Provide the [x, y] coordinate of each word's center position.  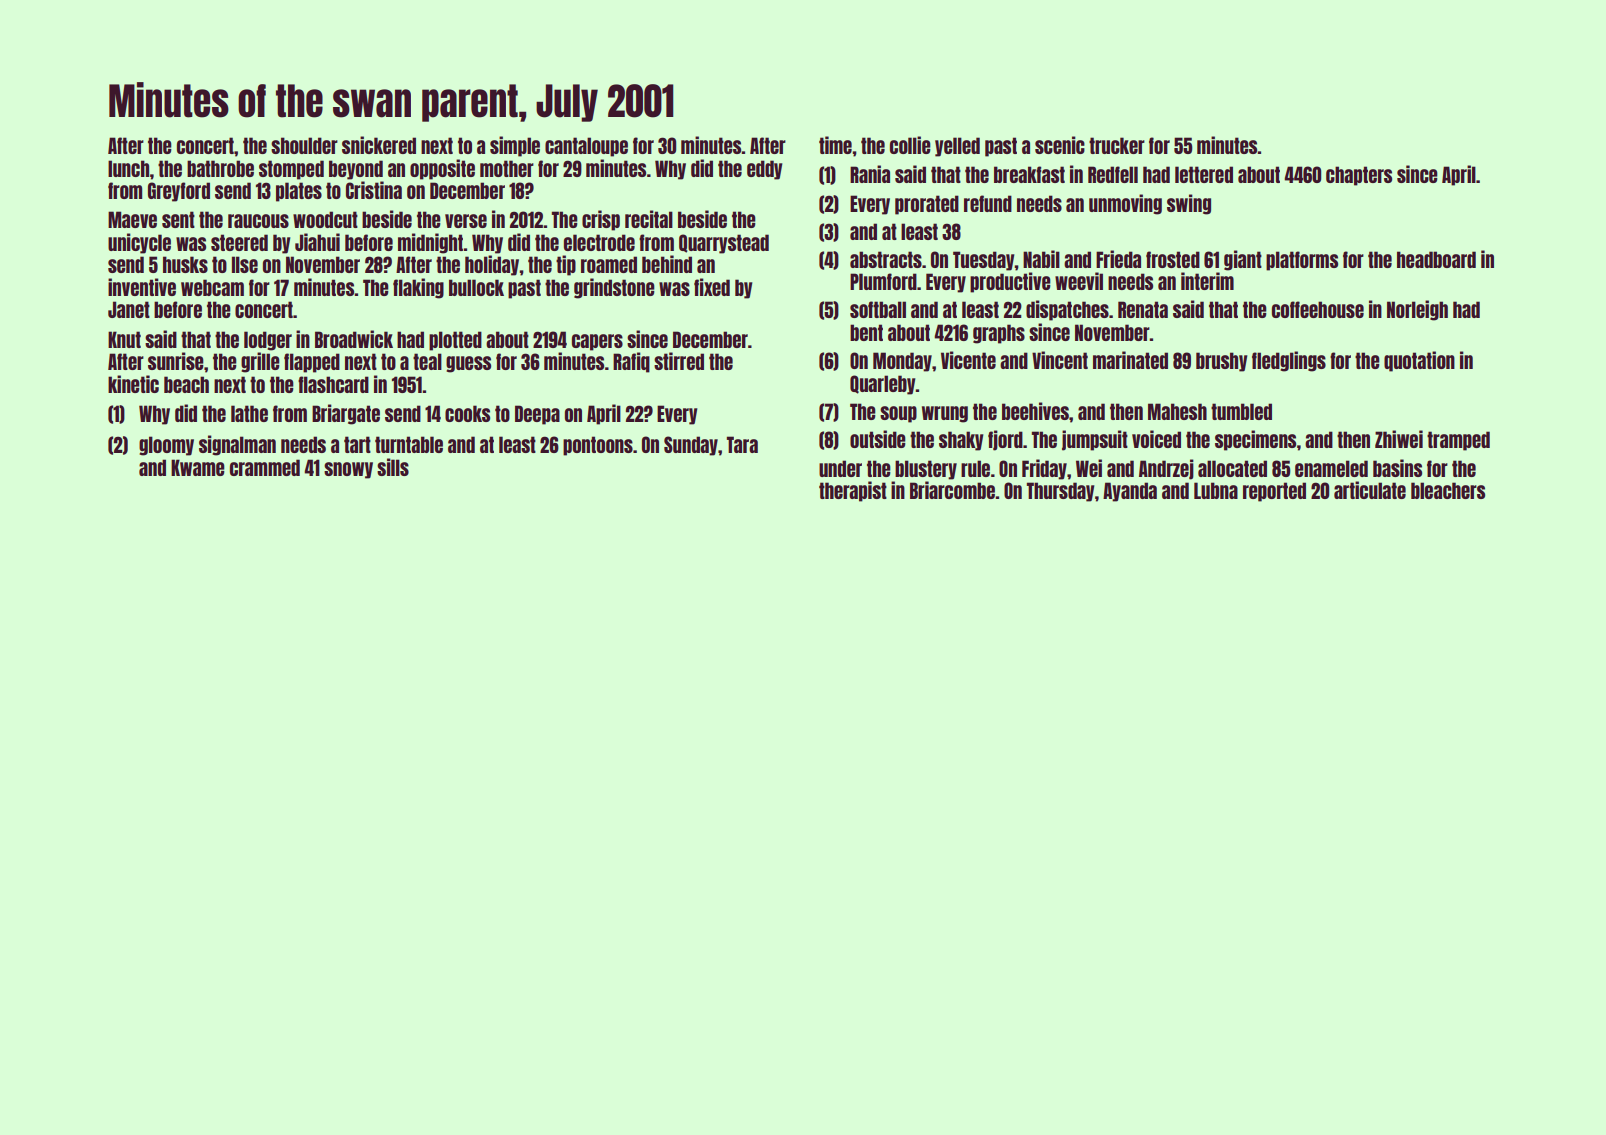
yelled [957, 147]
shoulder [304, 145]
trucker [1117, 145]
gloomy [166, 446]
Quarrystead [724, 244]
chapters [1359, 176]
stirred [679, 361]
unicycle [139, 243]
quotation [1419, 361]
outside [878, 439]
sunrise [176, 361]
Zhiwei [1399, 439]
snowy [348, 470]
